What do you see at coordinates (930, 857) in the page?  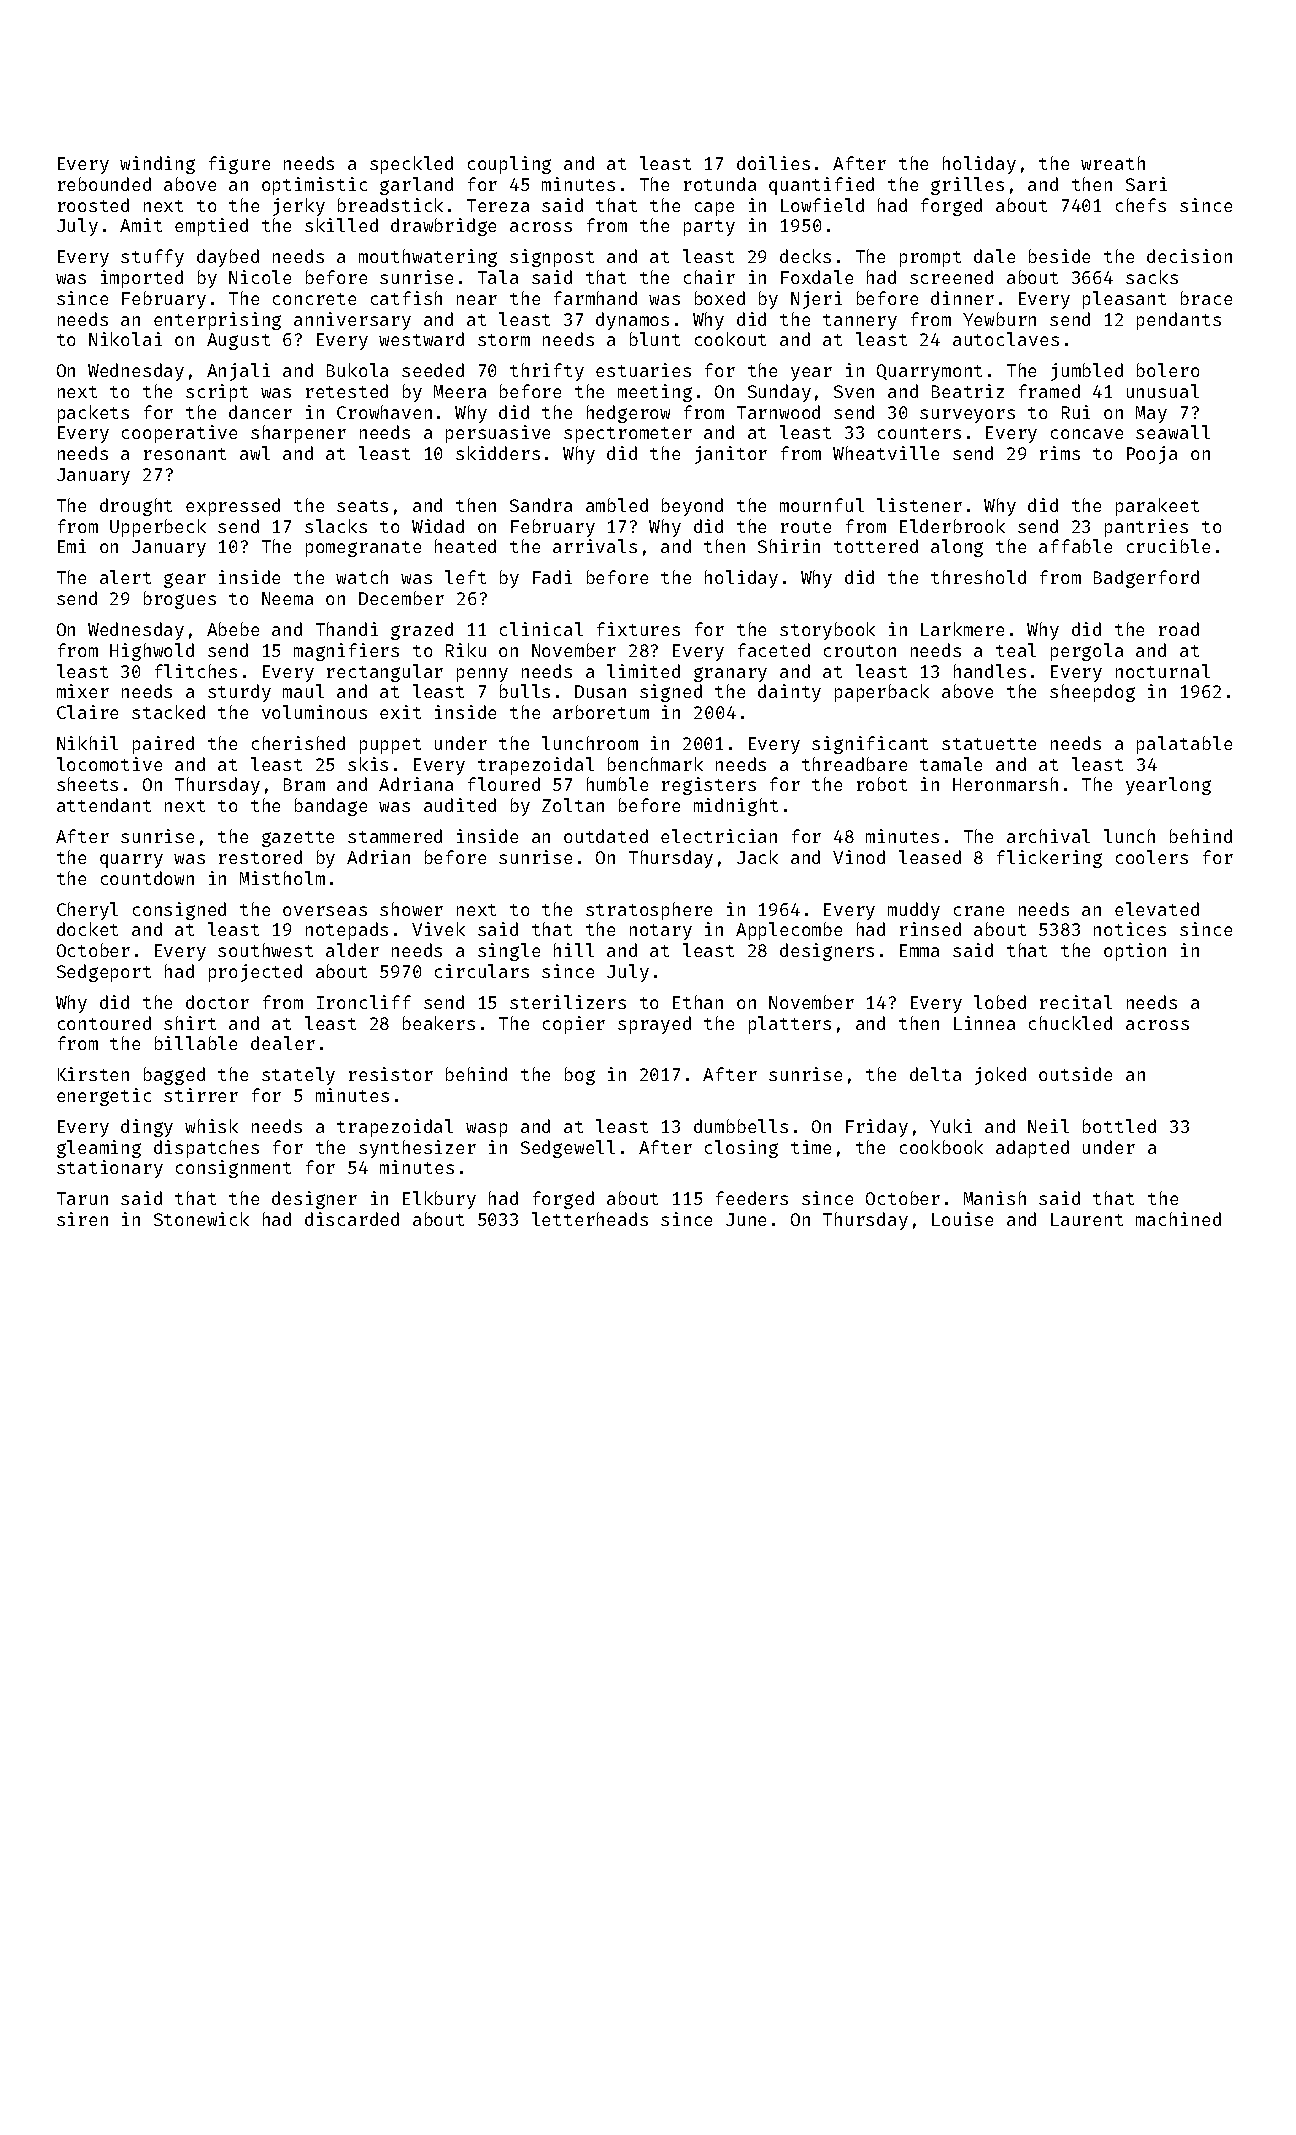 I see `leased` at bounding box center [930, 857].
